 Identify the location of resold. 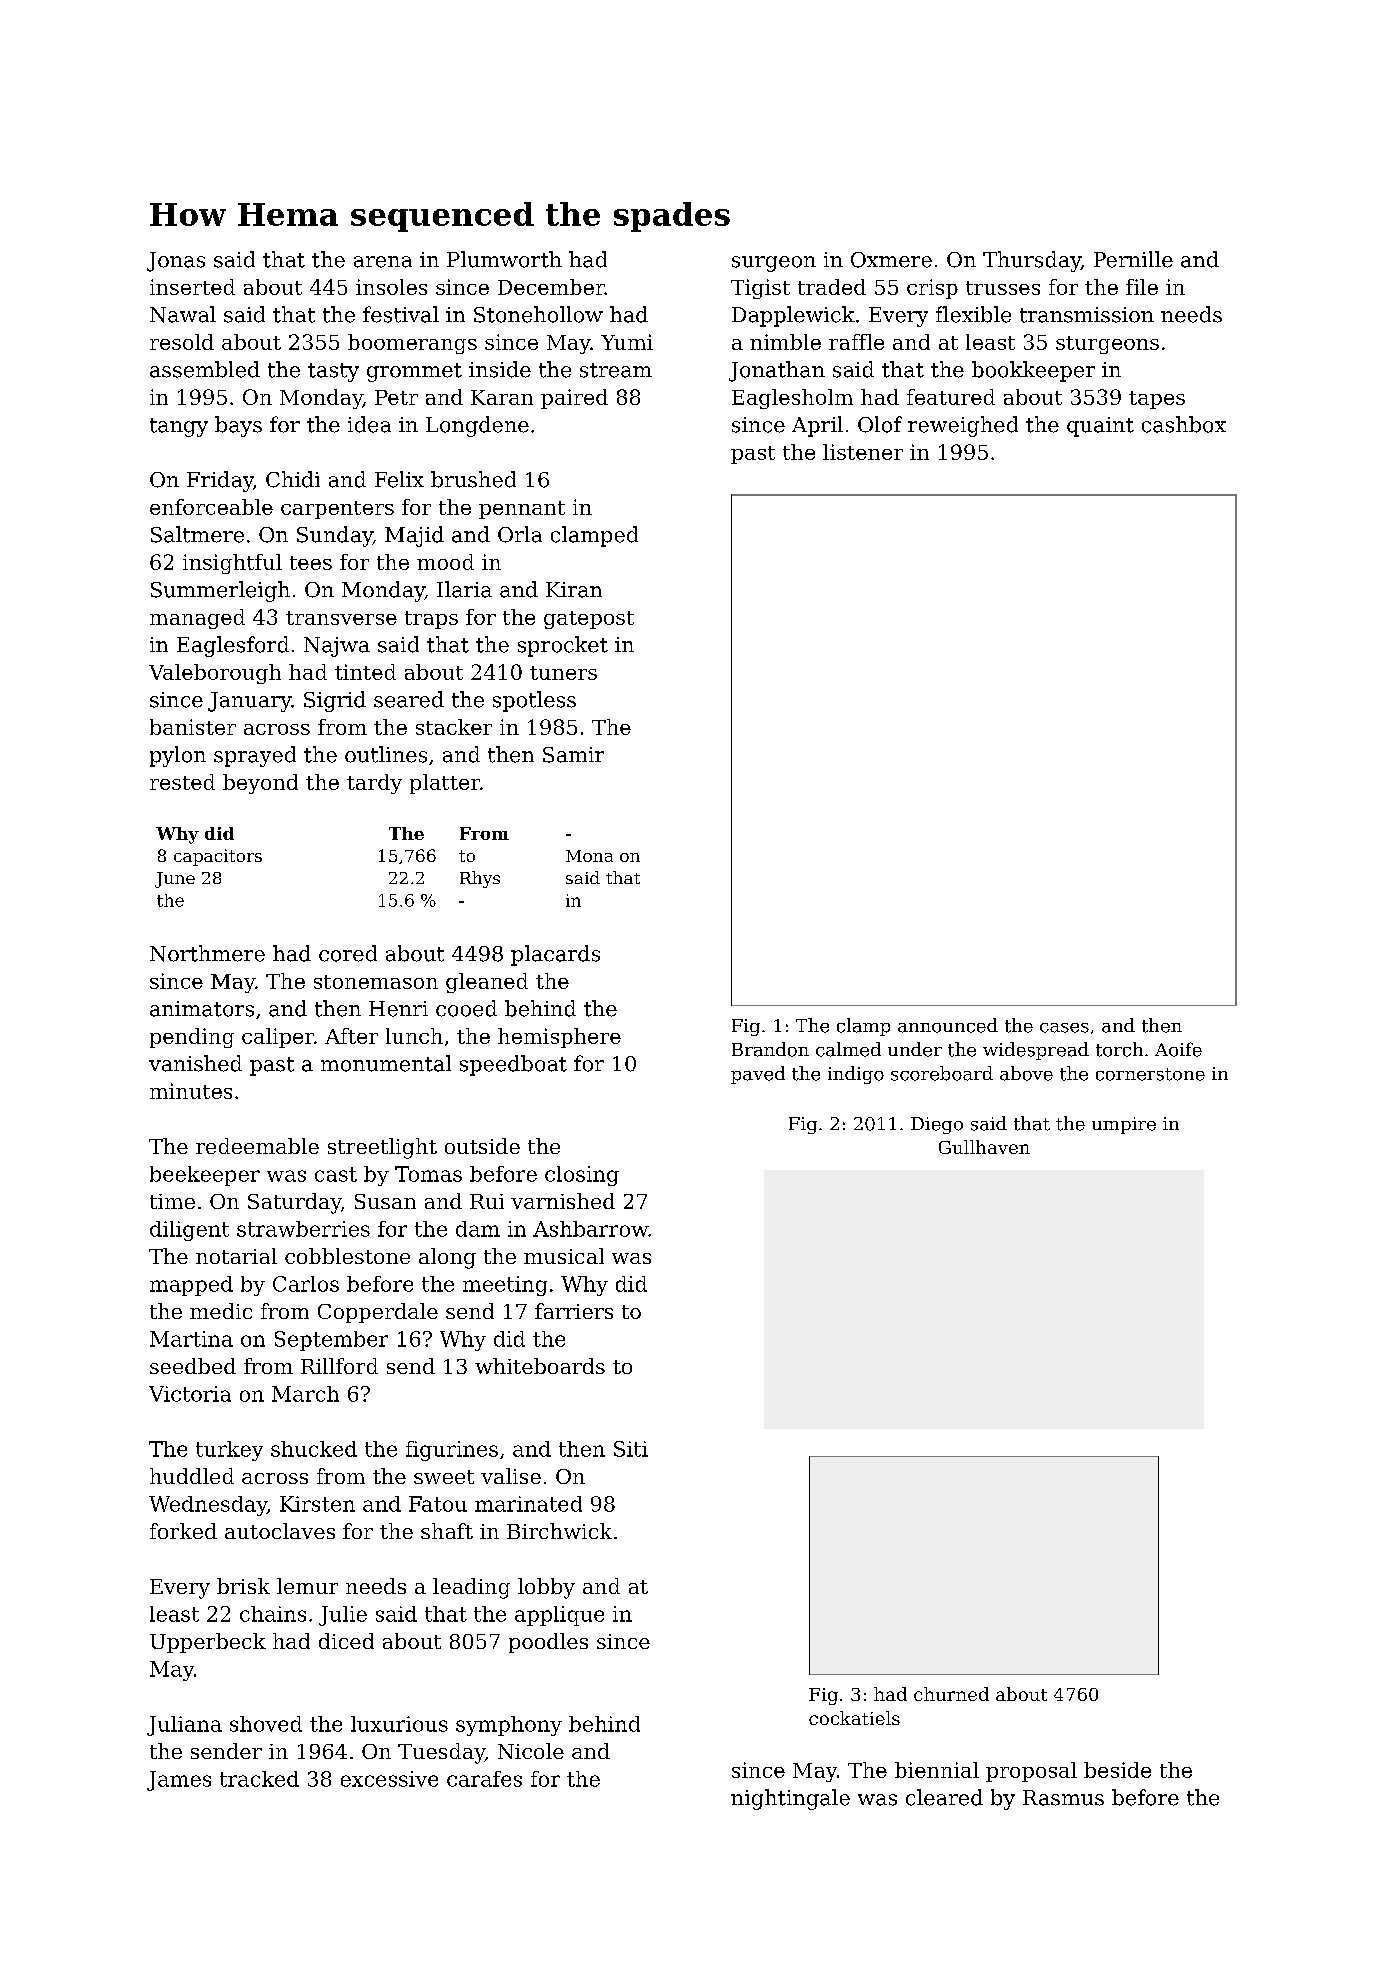
(182, 342).
